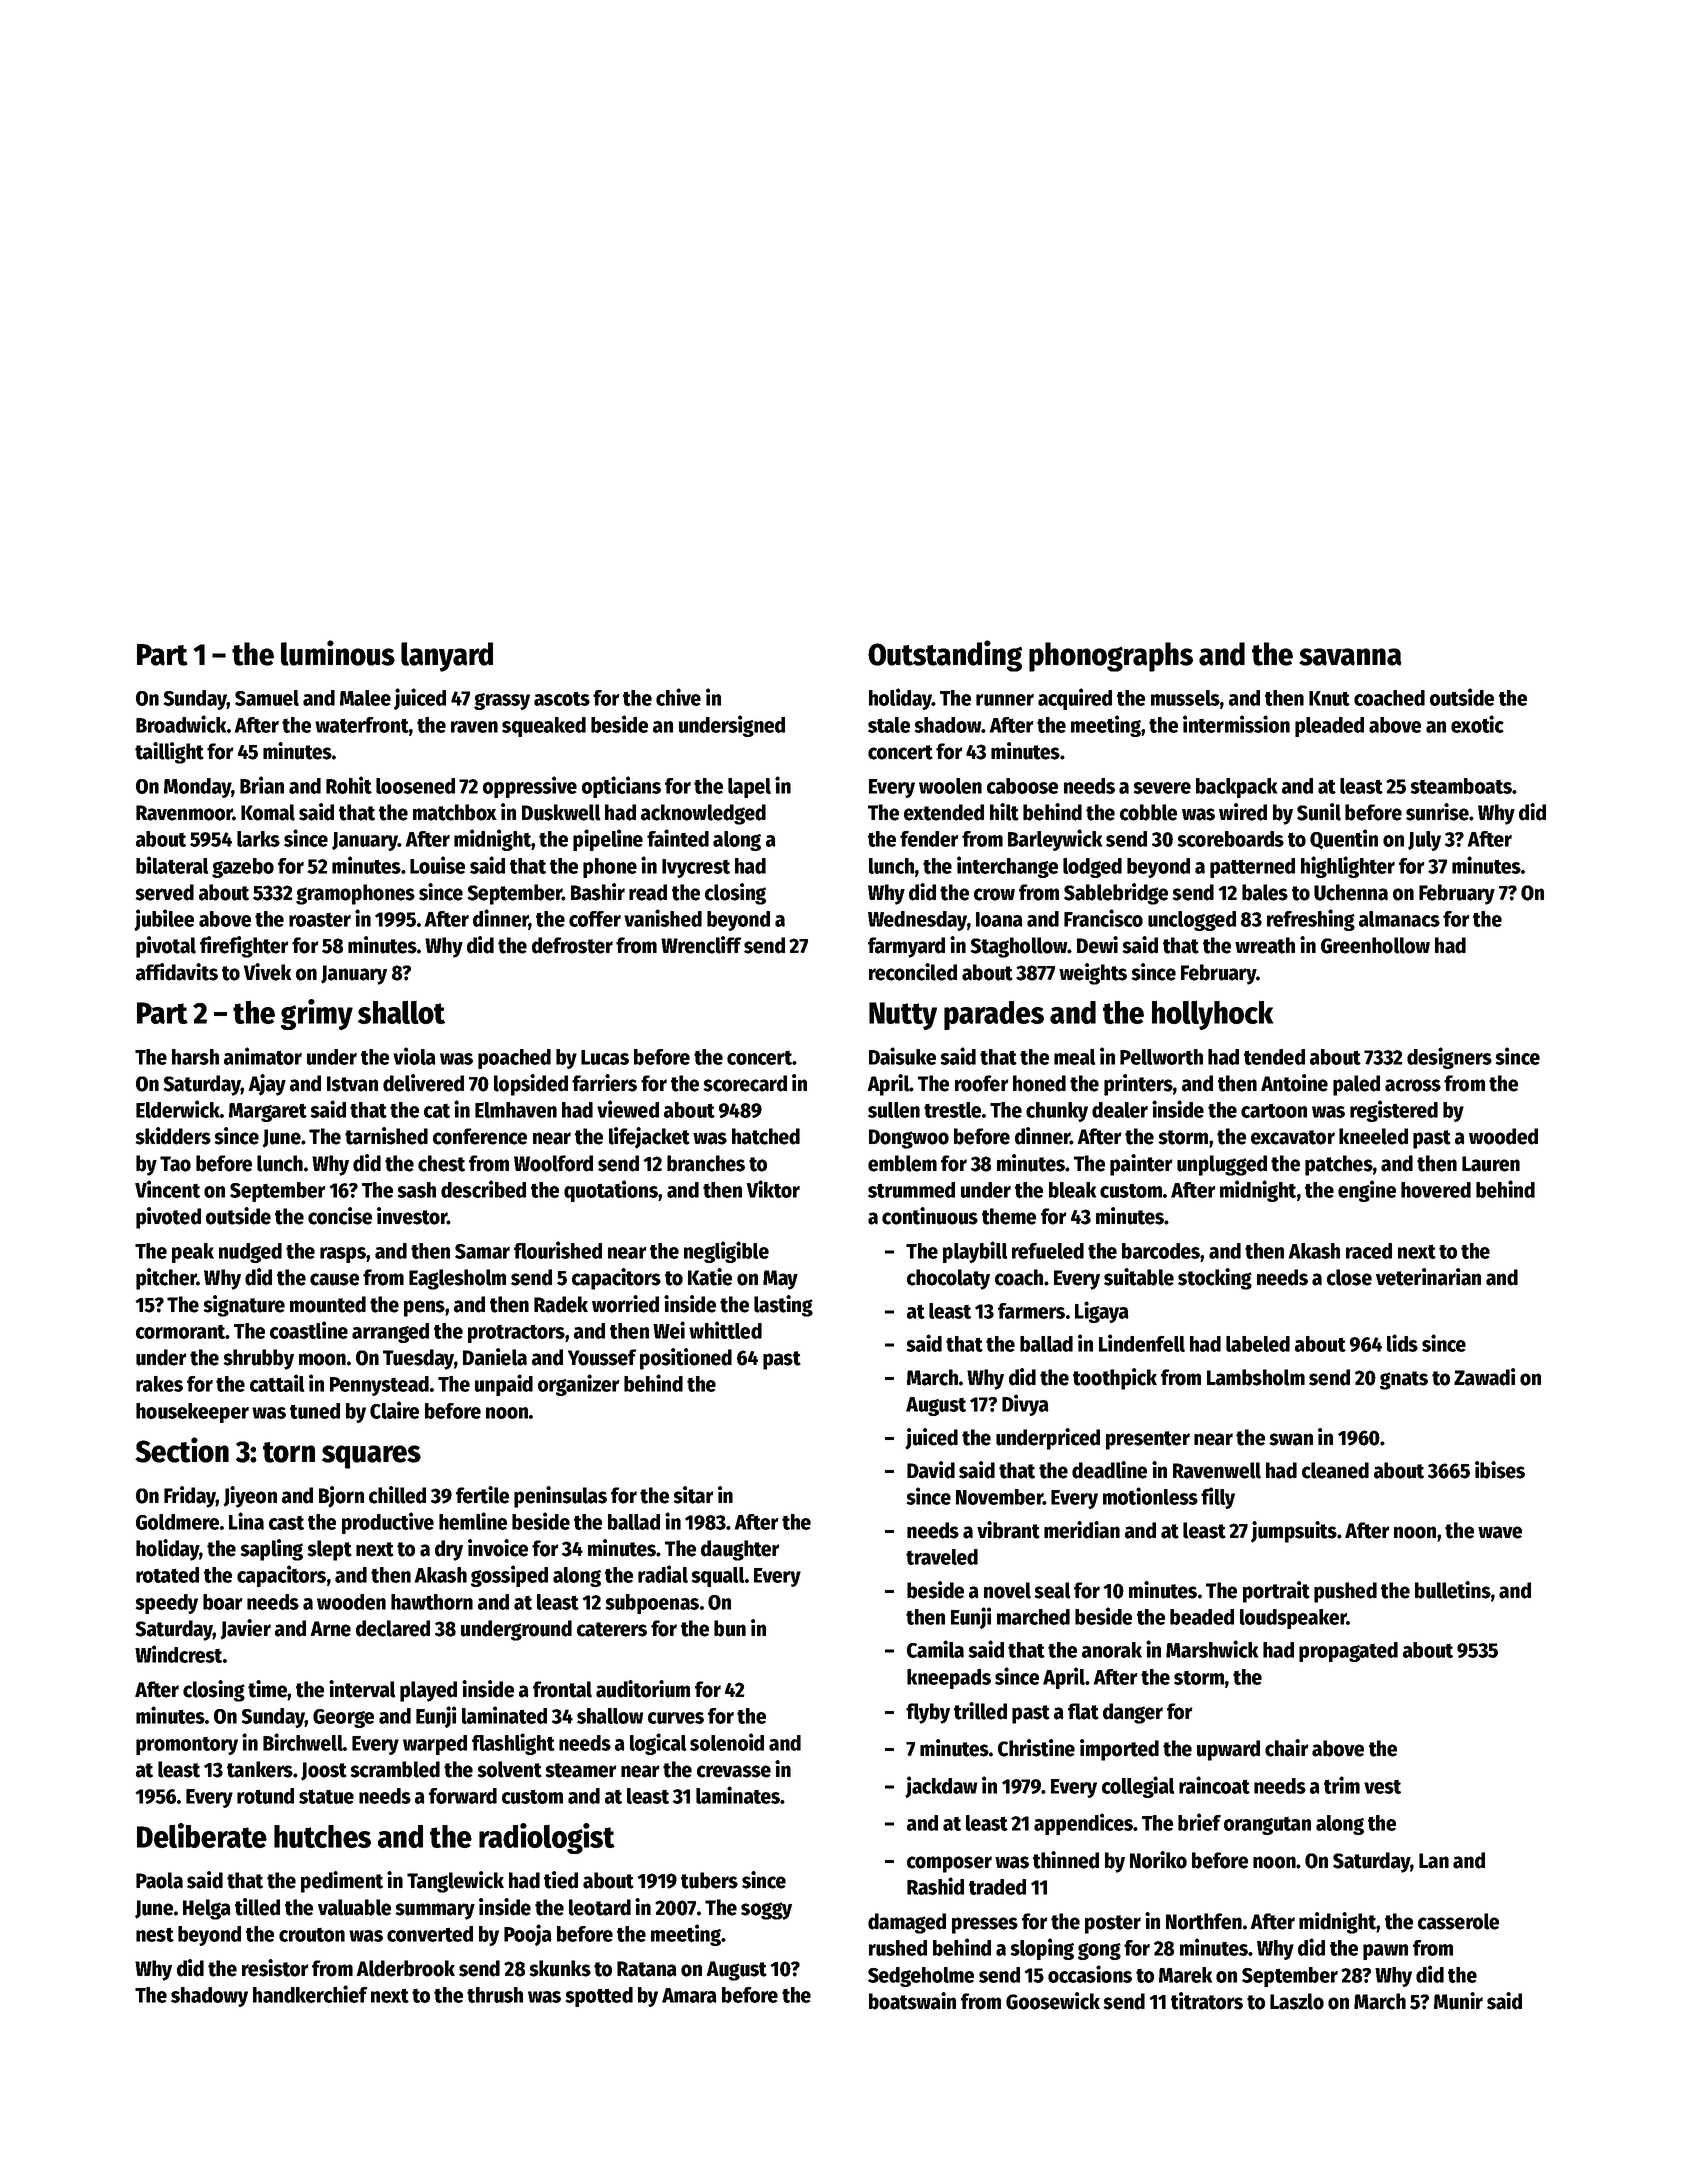 This screenshot has width=1683, height=2178. What do you see at coordinates (267, 698) in the screenshot?
I see `Samuel` at bounding box center [267, 698].
